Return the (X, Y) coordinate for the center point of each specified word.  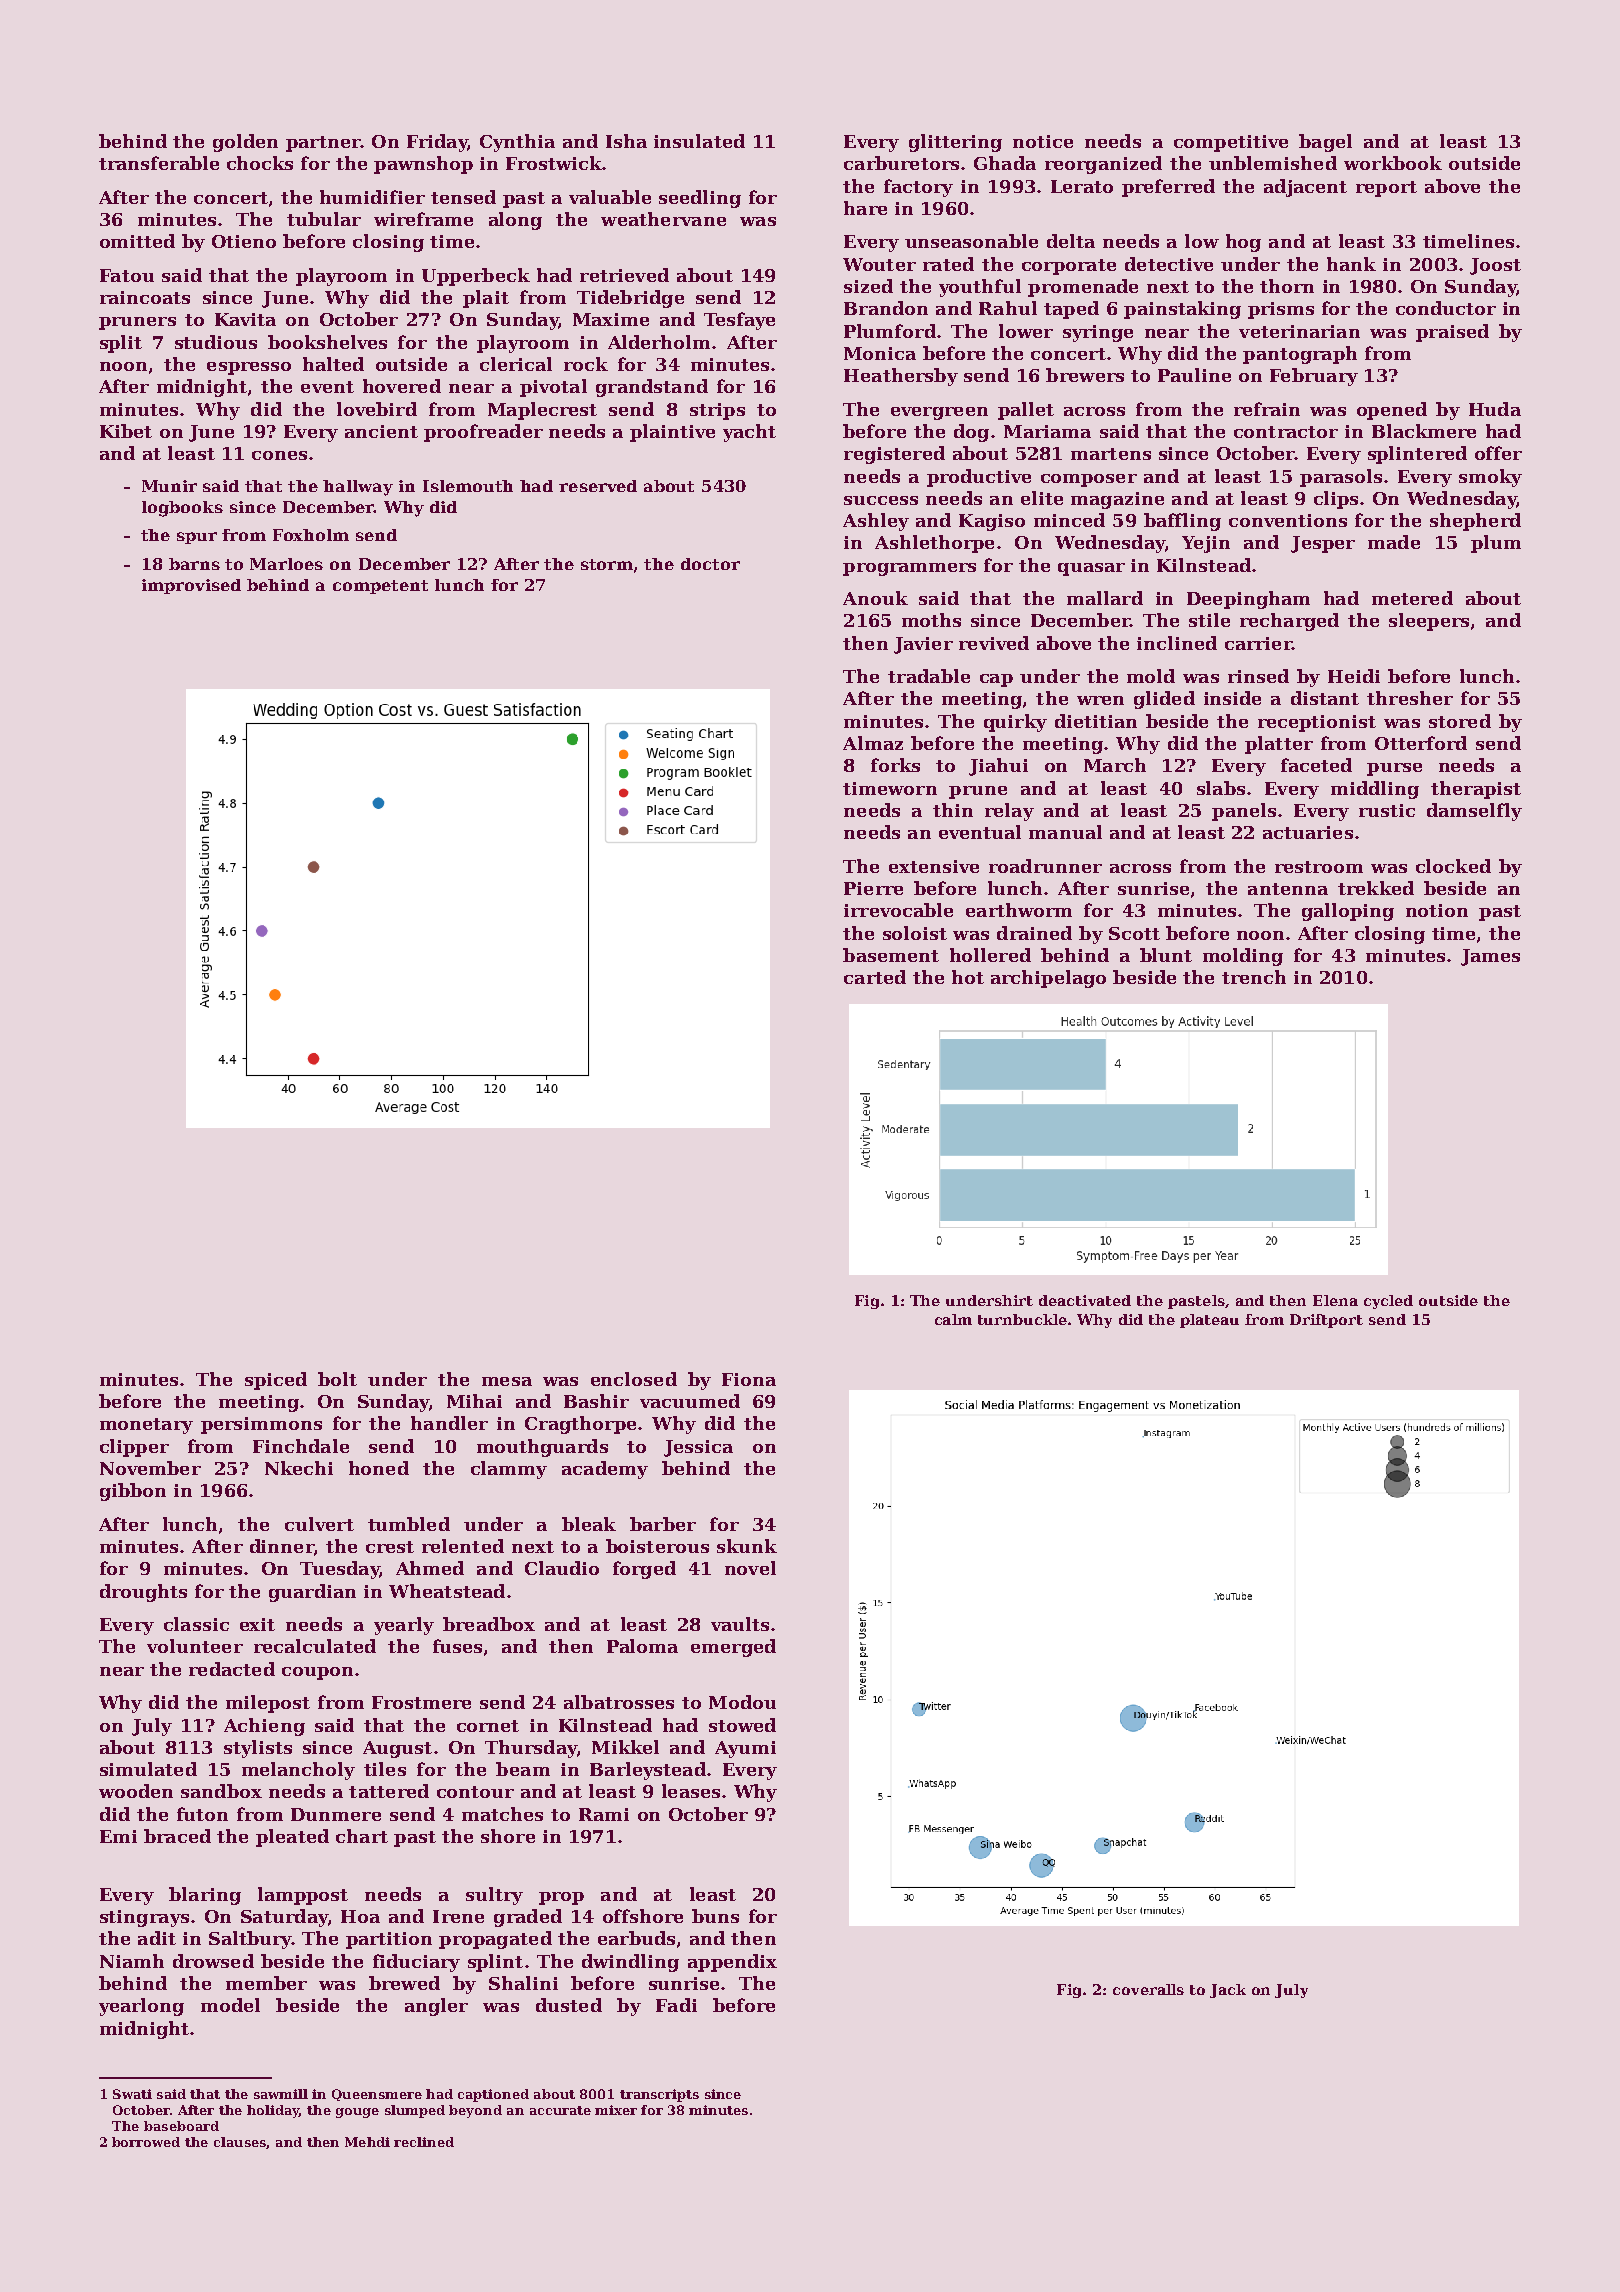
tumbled (409, 1524)
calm (953, 1319)
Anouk (875, 598)
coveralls (1148, 1989)
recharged (1289, 622)
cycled (1388, 1302)
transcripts (659, 2095)
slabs (1221, 788)
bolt (337, 1379)
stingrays (144, 1918)
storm (607, 564)
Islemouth (468, 486)
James (1490, 957)
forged (644, 1570)
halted (333, 364)
